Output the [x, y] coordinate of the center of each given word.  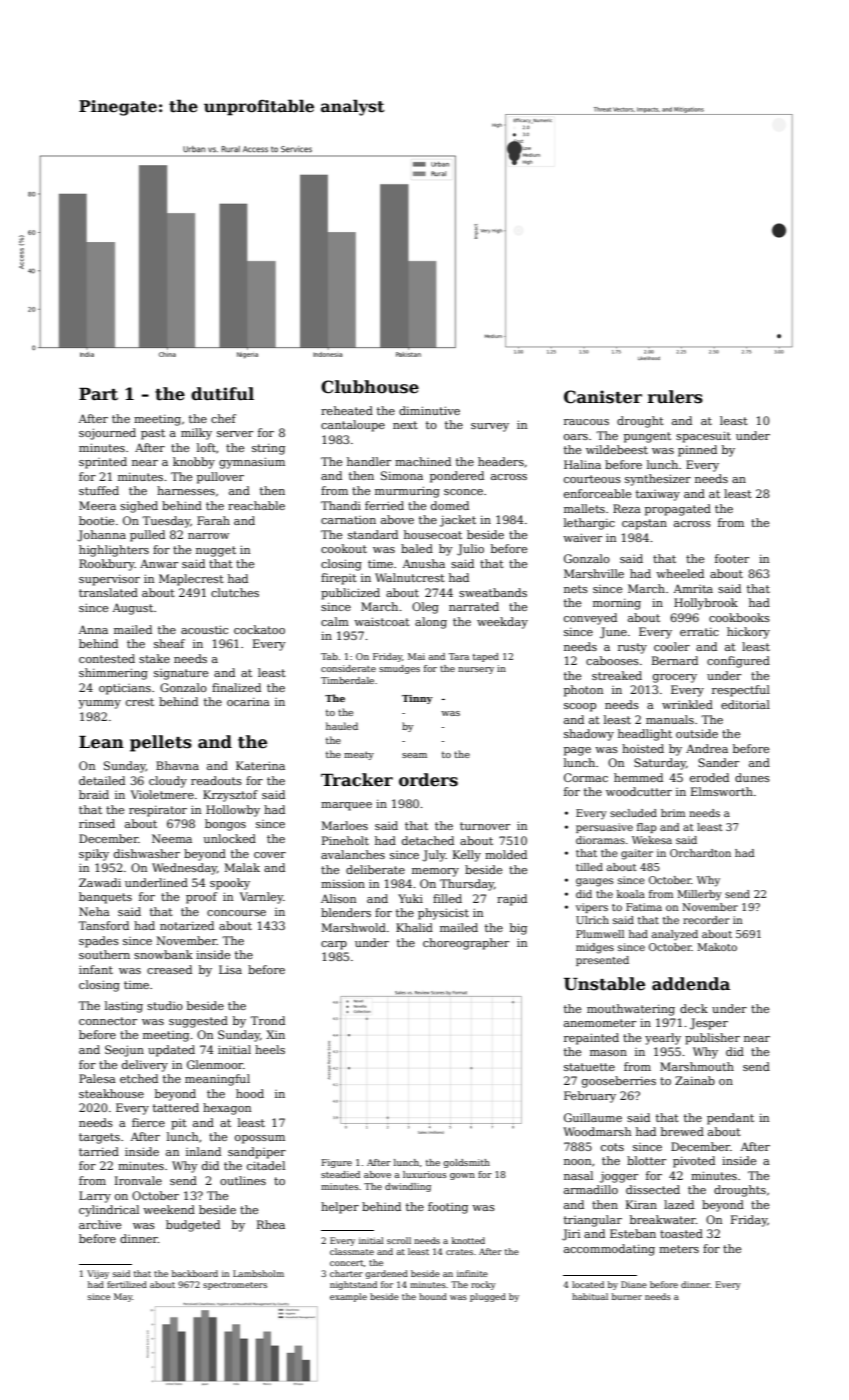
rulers [675, 397]
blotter [646, 1160]
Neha [94, 911]
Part [98, 394]
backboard [195, 1273]
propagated [678, 510]
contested [107, 658]
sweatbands [493, 592]
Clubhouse [370, 387]
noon [577, 1162]
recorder [706, 920]
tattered [176, 1107]
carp [334, 945]
